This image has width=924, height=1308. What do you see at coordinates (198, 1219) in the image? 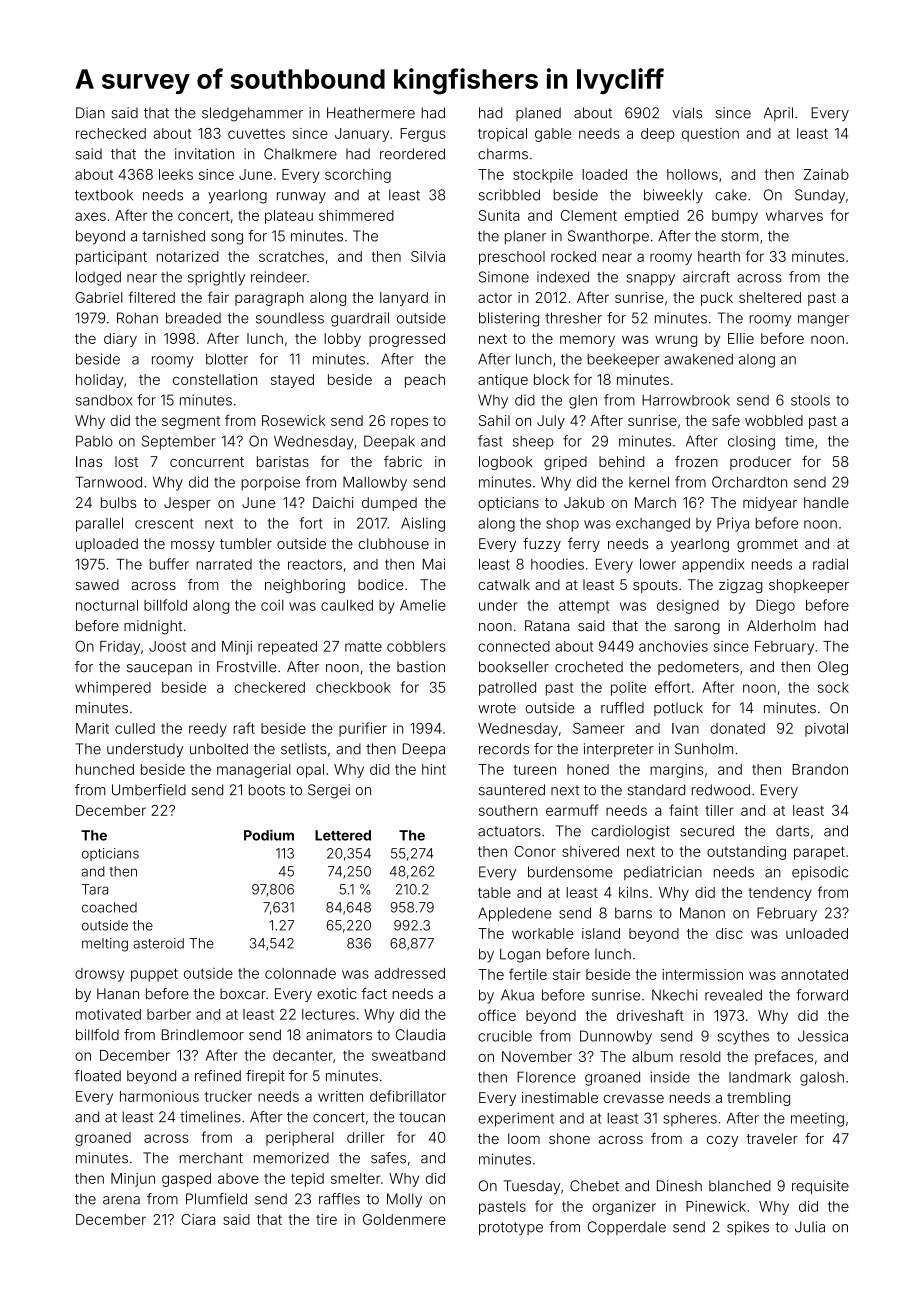
I see `Ciara` at bounding box center [198, 1219].
